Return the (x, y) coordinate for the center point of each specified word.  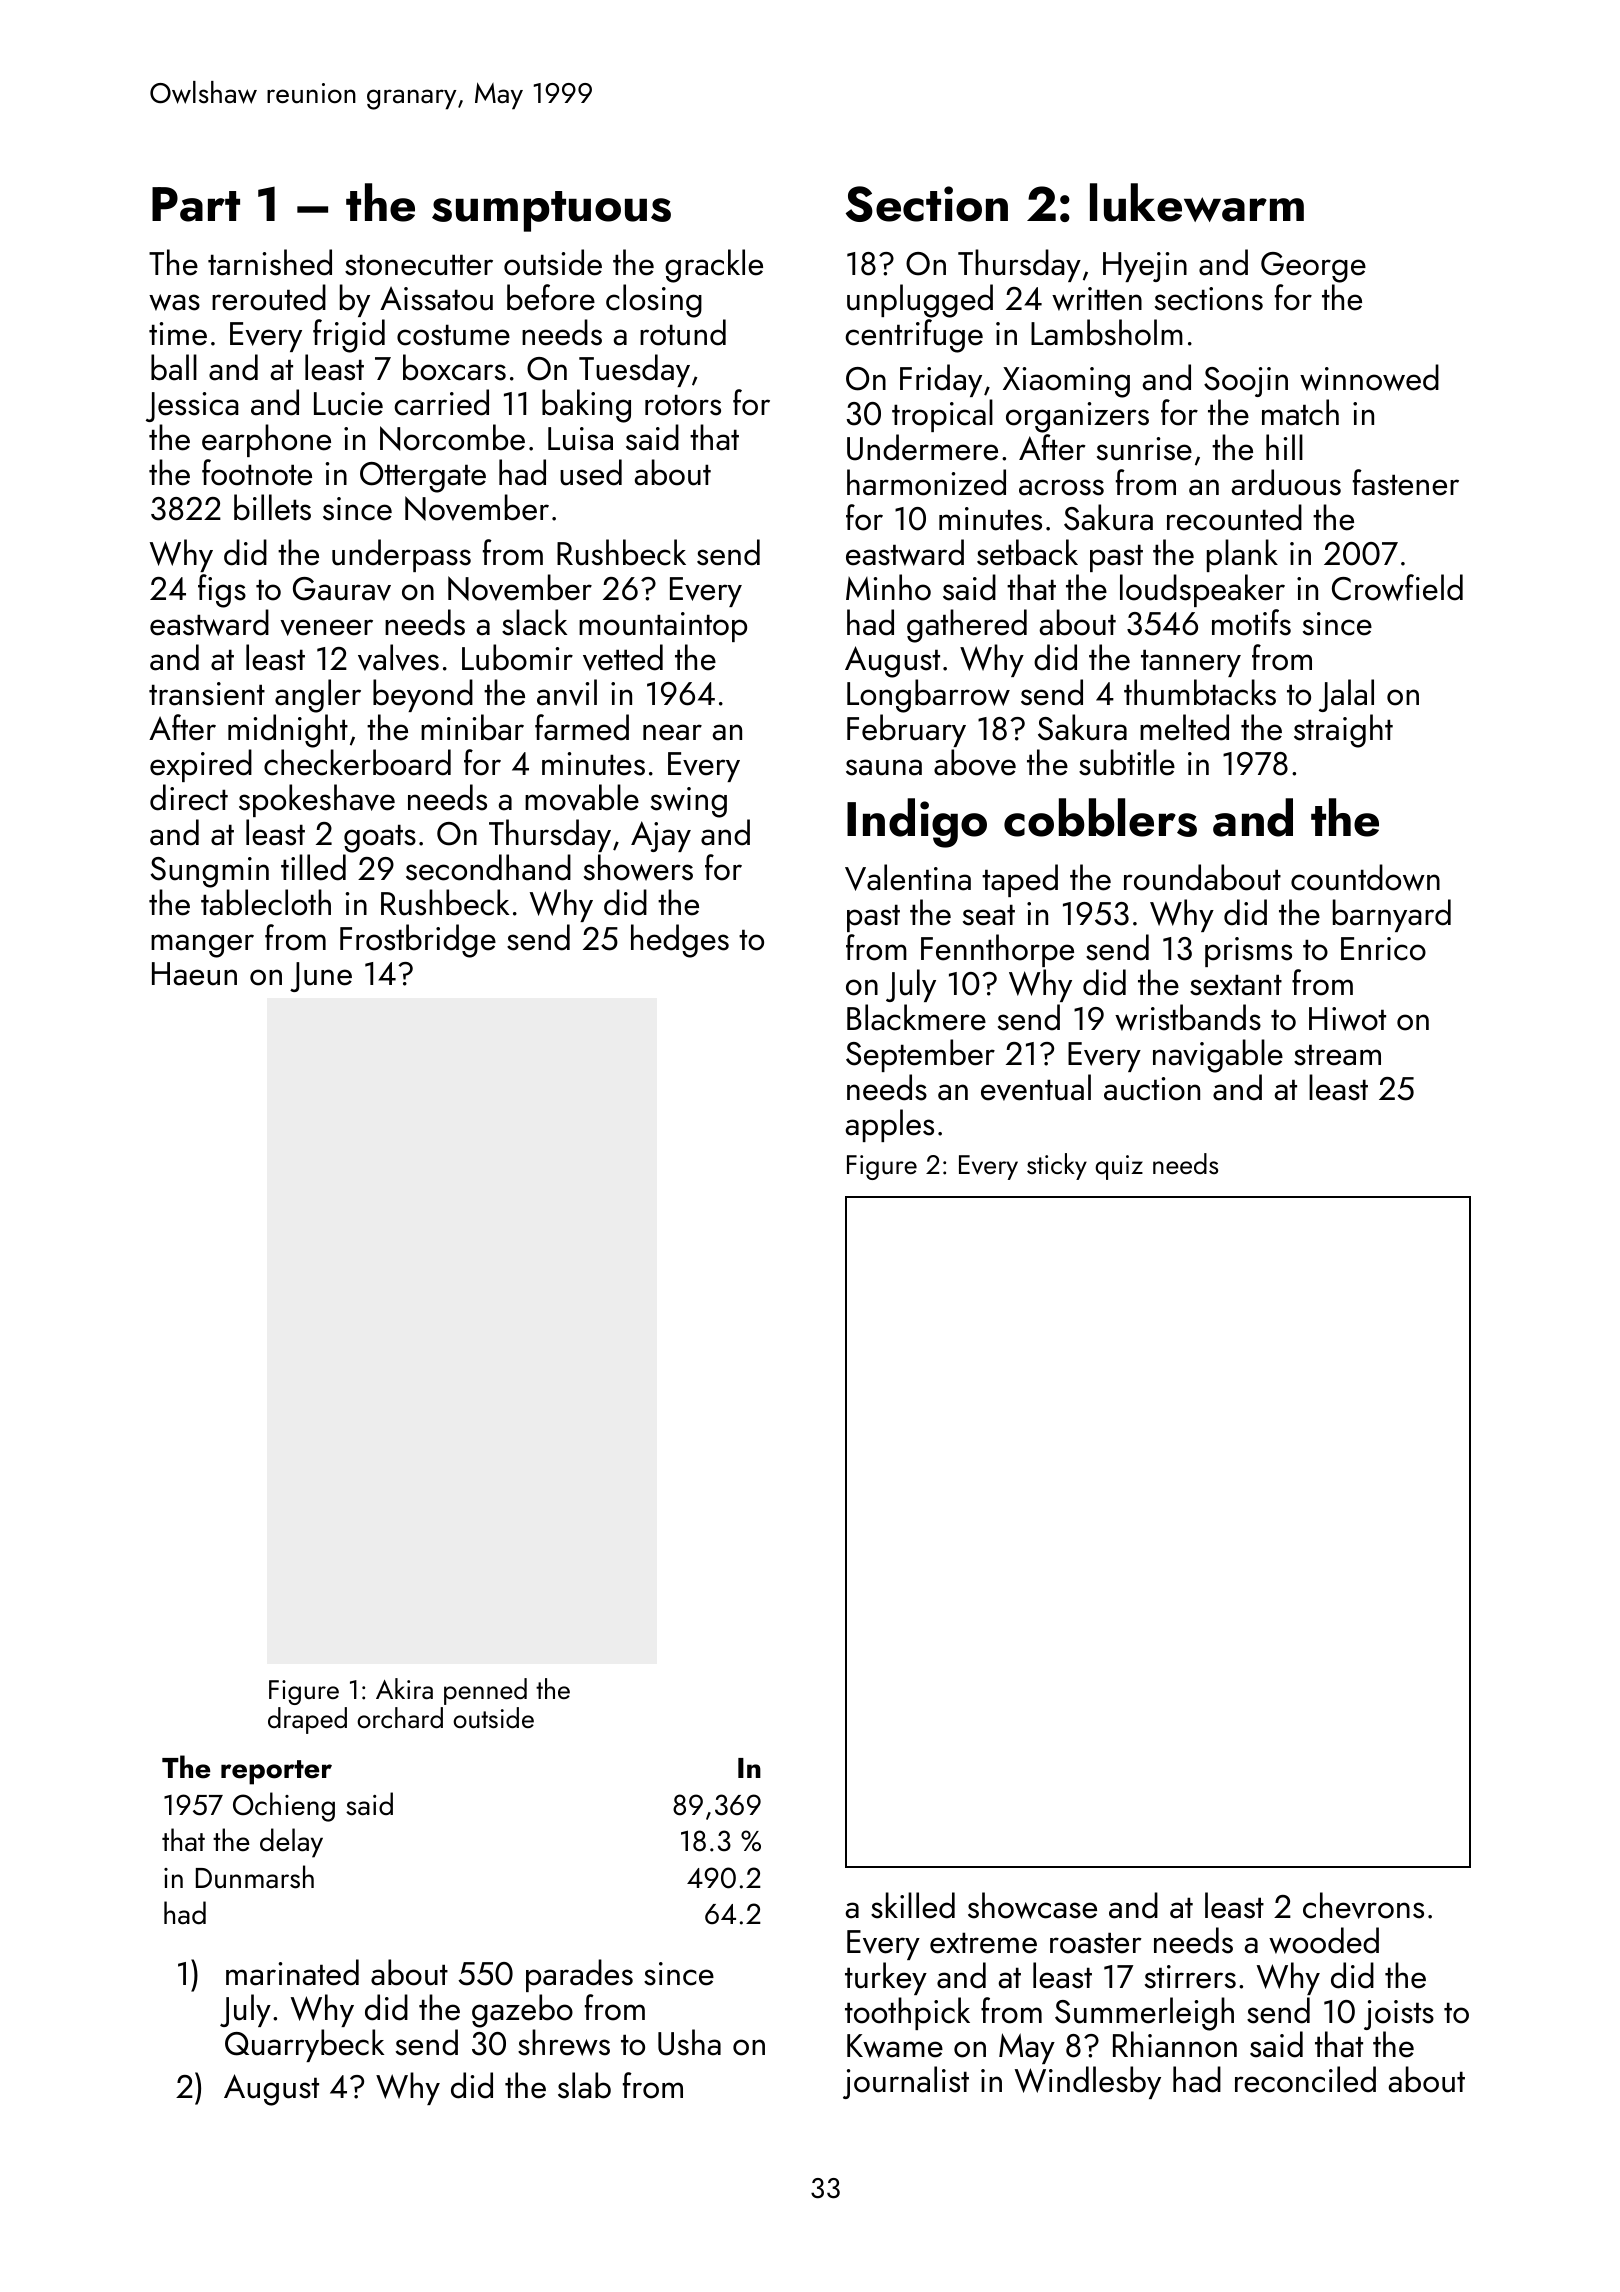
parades (579, 1975)
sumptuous (551, 211)
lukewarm (1197, 202)
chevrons (1363, 1905)
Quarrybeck (304, 2045)
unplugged (920, 301)
